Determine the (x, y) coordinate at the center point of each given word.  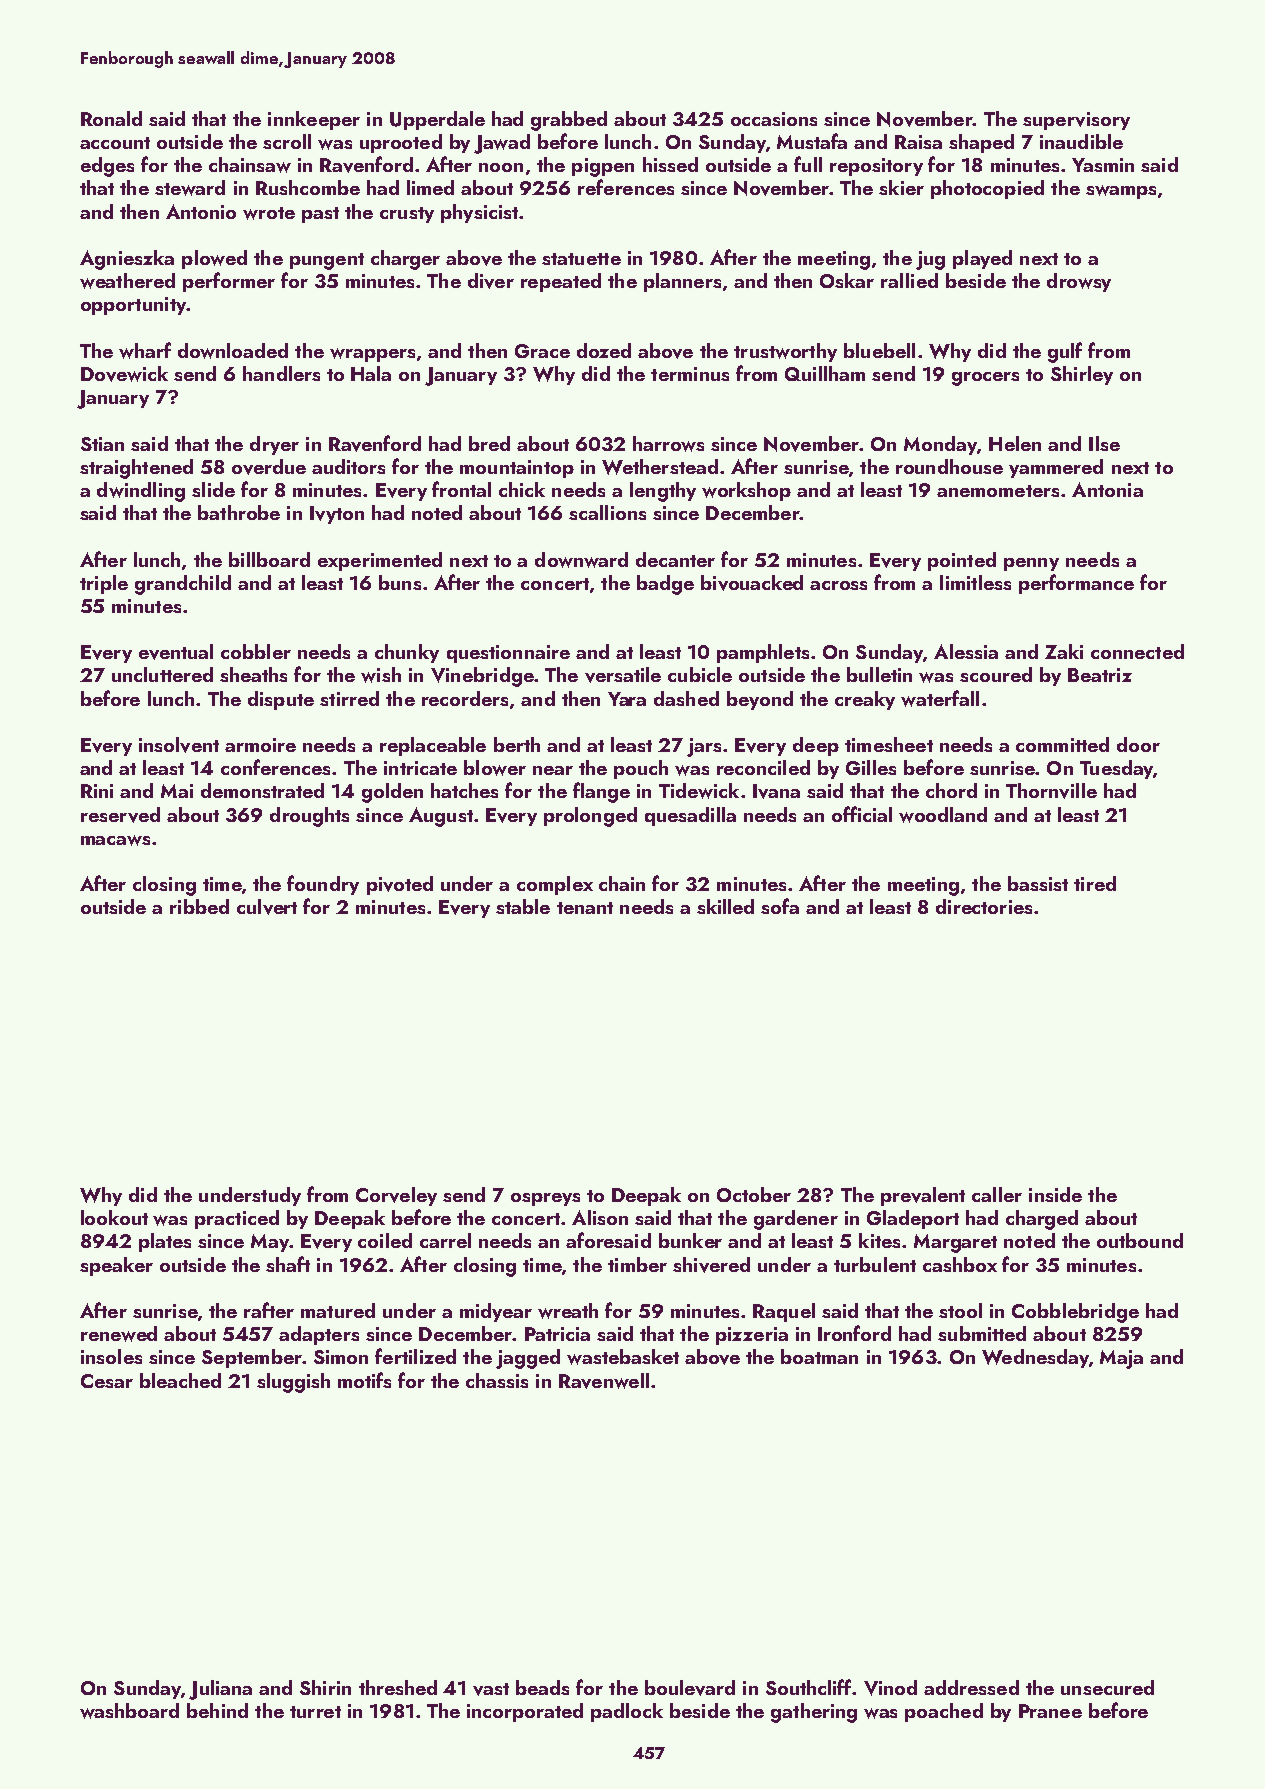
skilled (725, 906)
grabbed (569, 121)
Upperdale (437, 120)
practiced (237, 1219)
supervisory (1076, 121)
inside (1055, 1194)
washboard (129, 1711)
